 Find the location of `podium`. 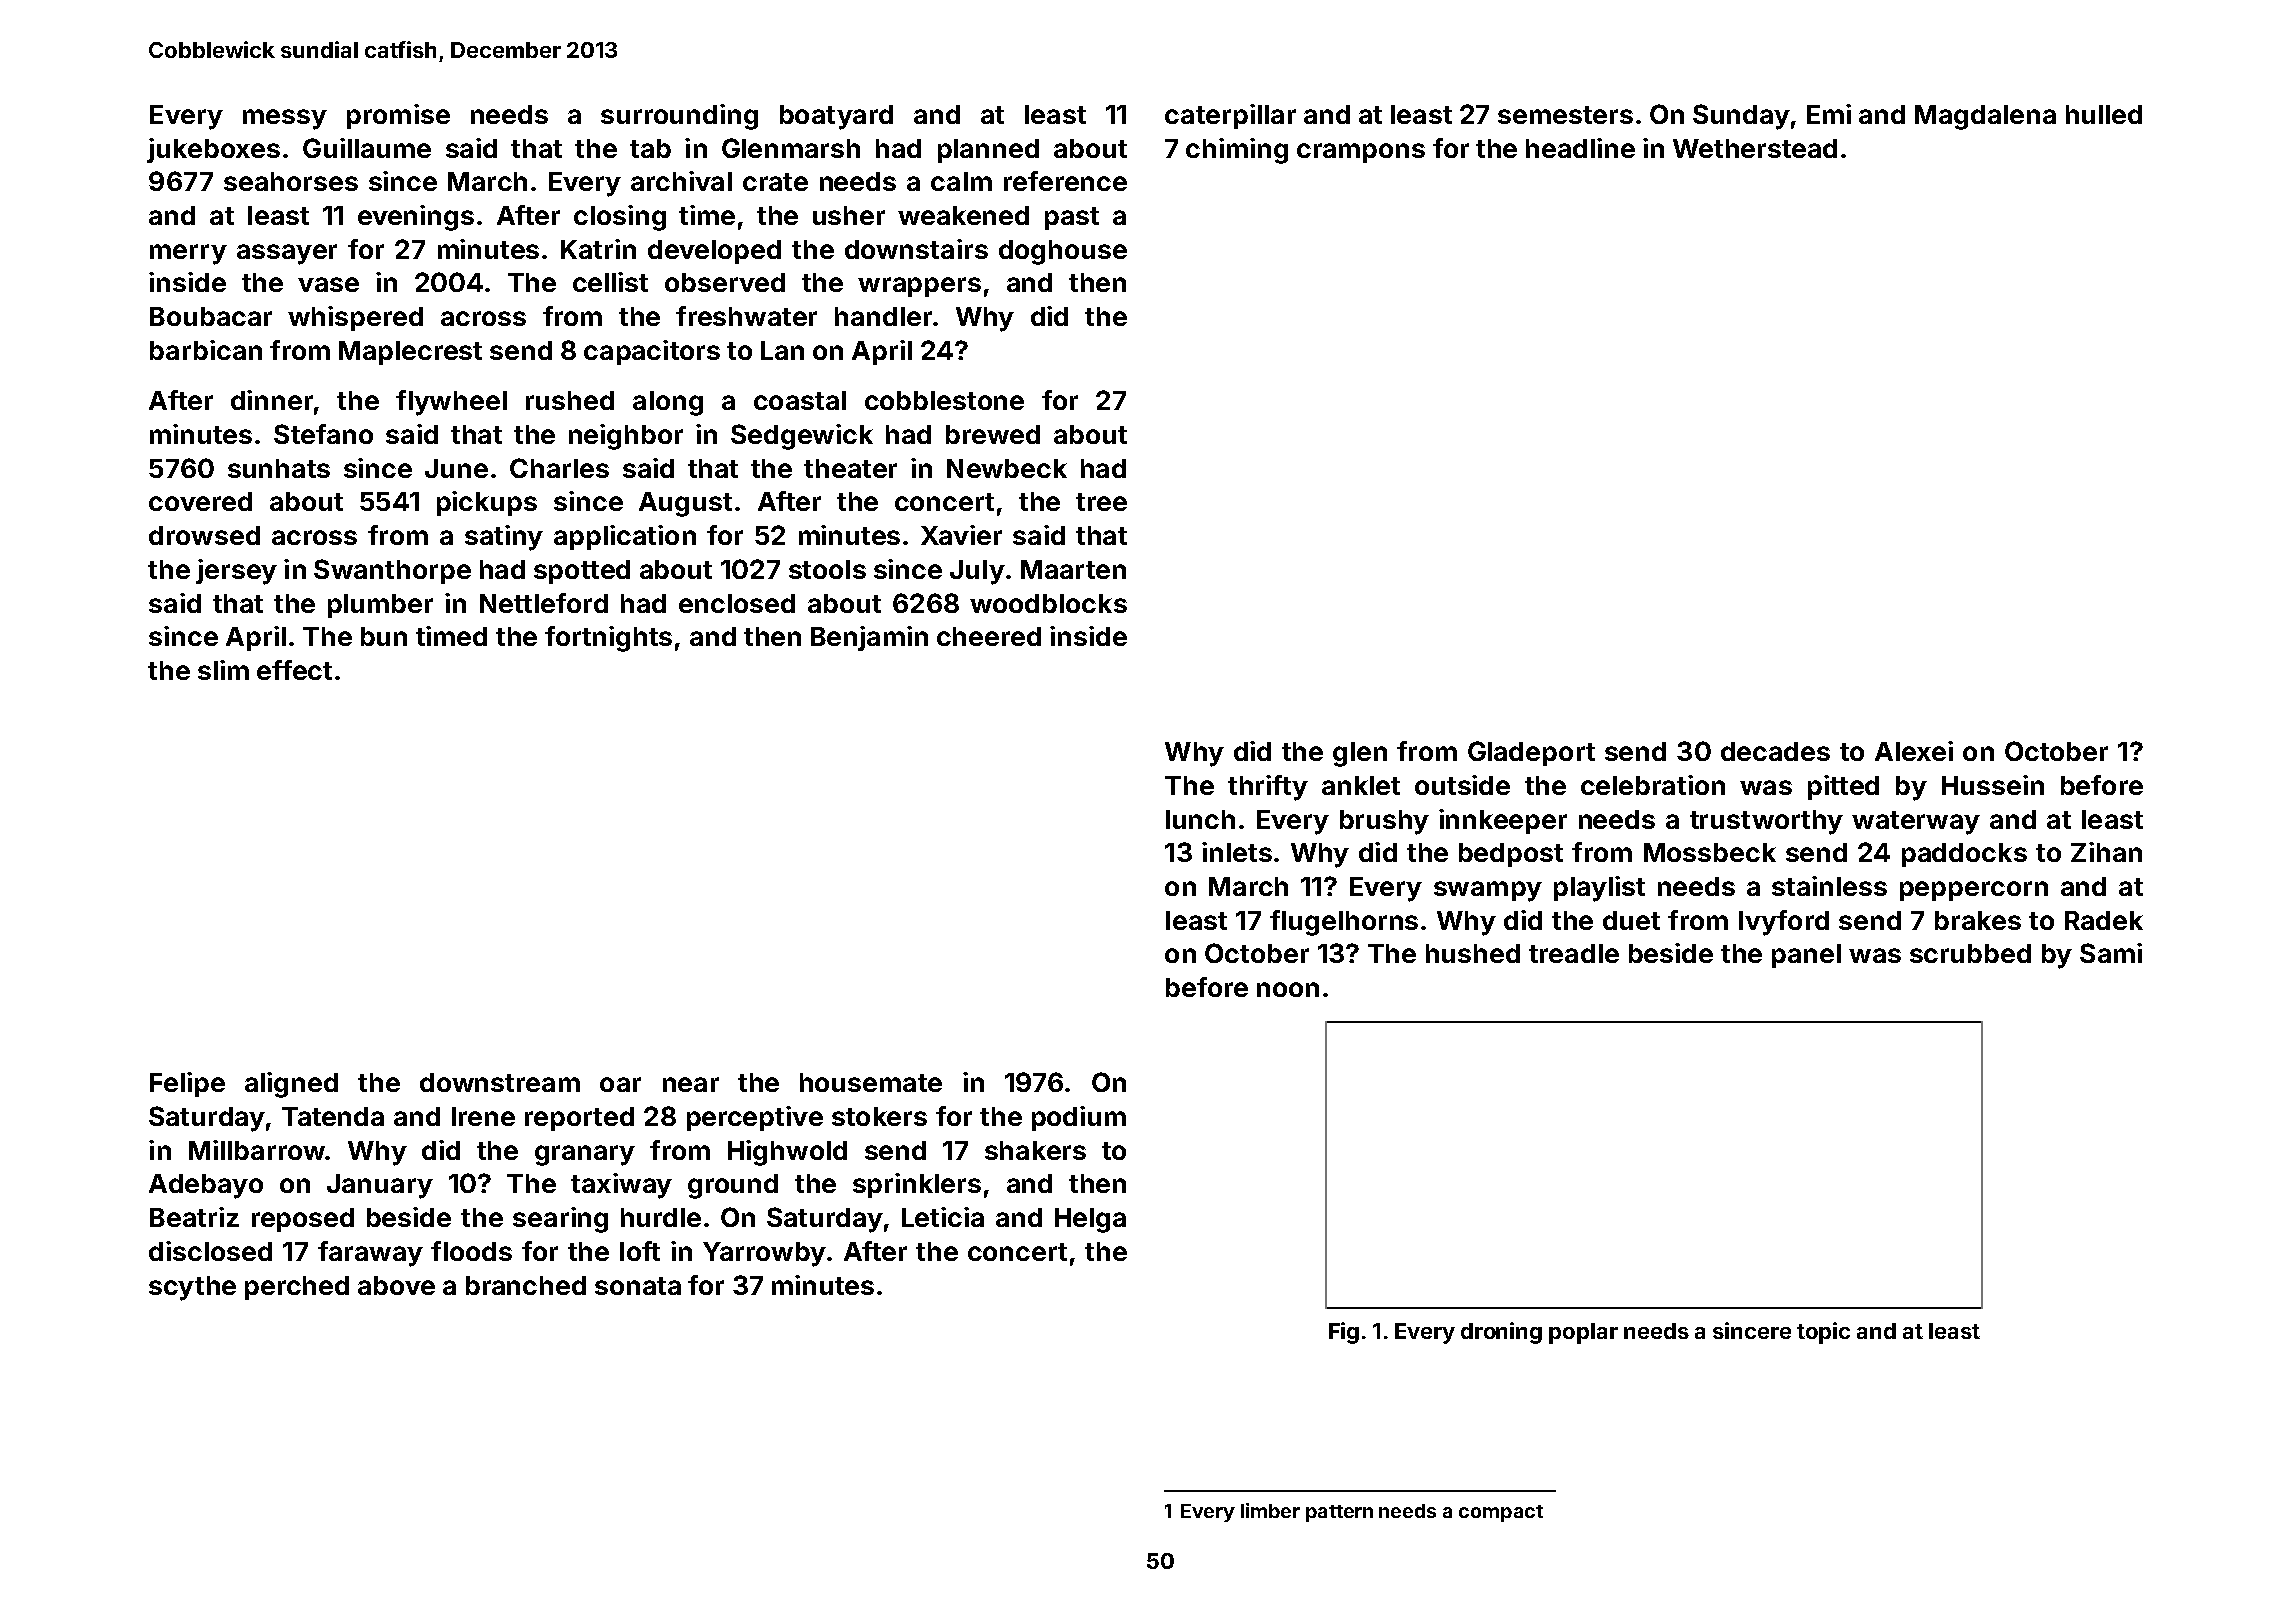

podium is located at coordinates (1079, 1118).
